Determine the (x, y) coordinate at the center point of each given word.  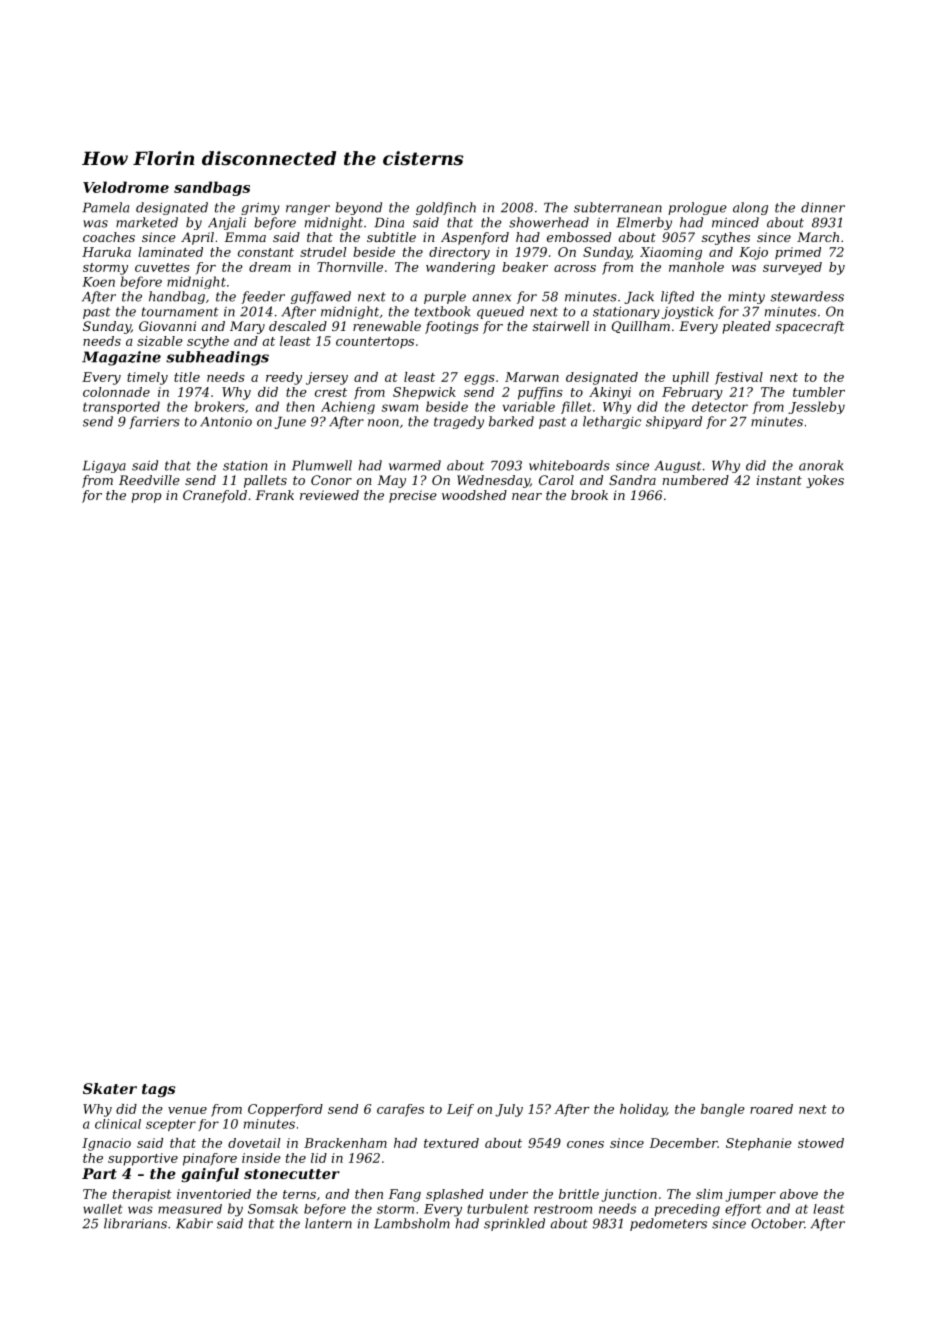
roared (771, 1109)
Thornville (350, 267)
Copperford (285, 1110)
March (818, 237)
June (290, 423)
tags (158, 1090)
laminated (170, 252)
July (509, 1110)
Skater (110, 1088)
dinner (823, 207)
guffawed (321, 297)
